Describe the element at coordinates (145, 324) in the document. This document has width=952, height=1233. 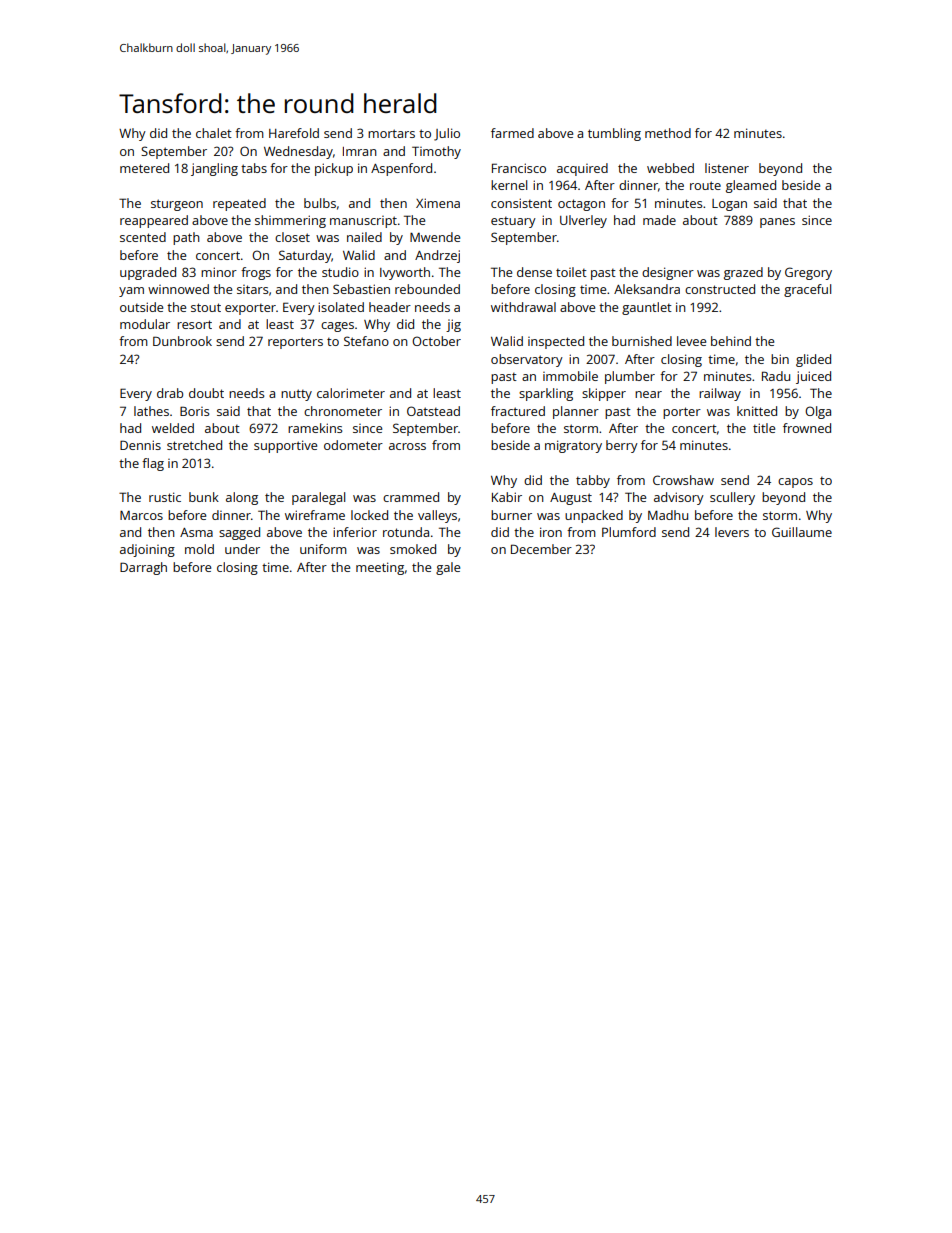
I see `modular` at that location.
